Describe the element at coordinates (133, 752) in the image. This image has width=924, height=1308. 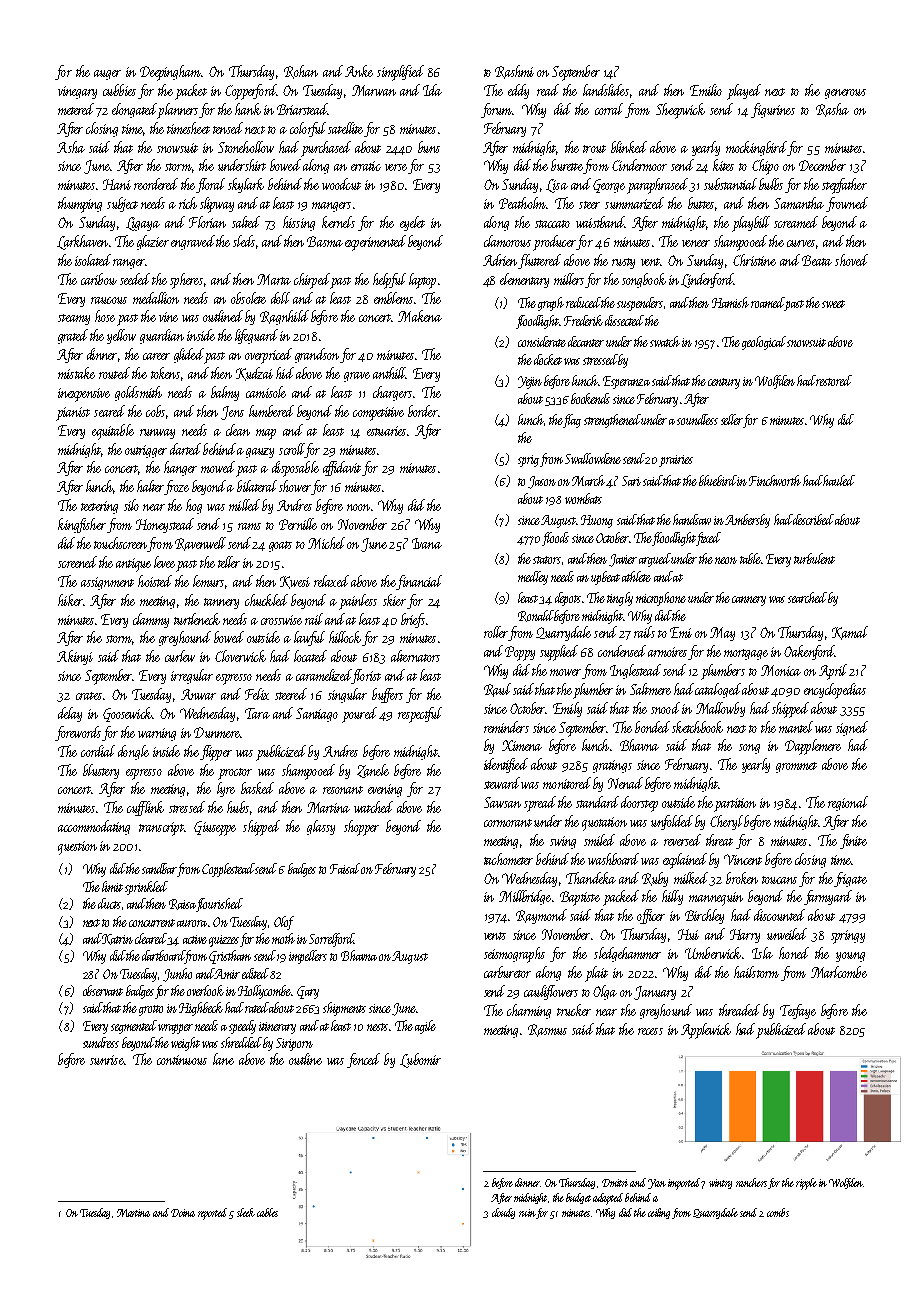
I see `dongle` at that location.
